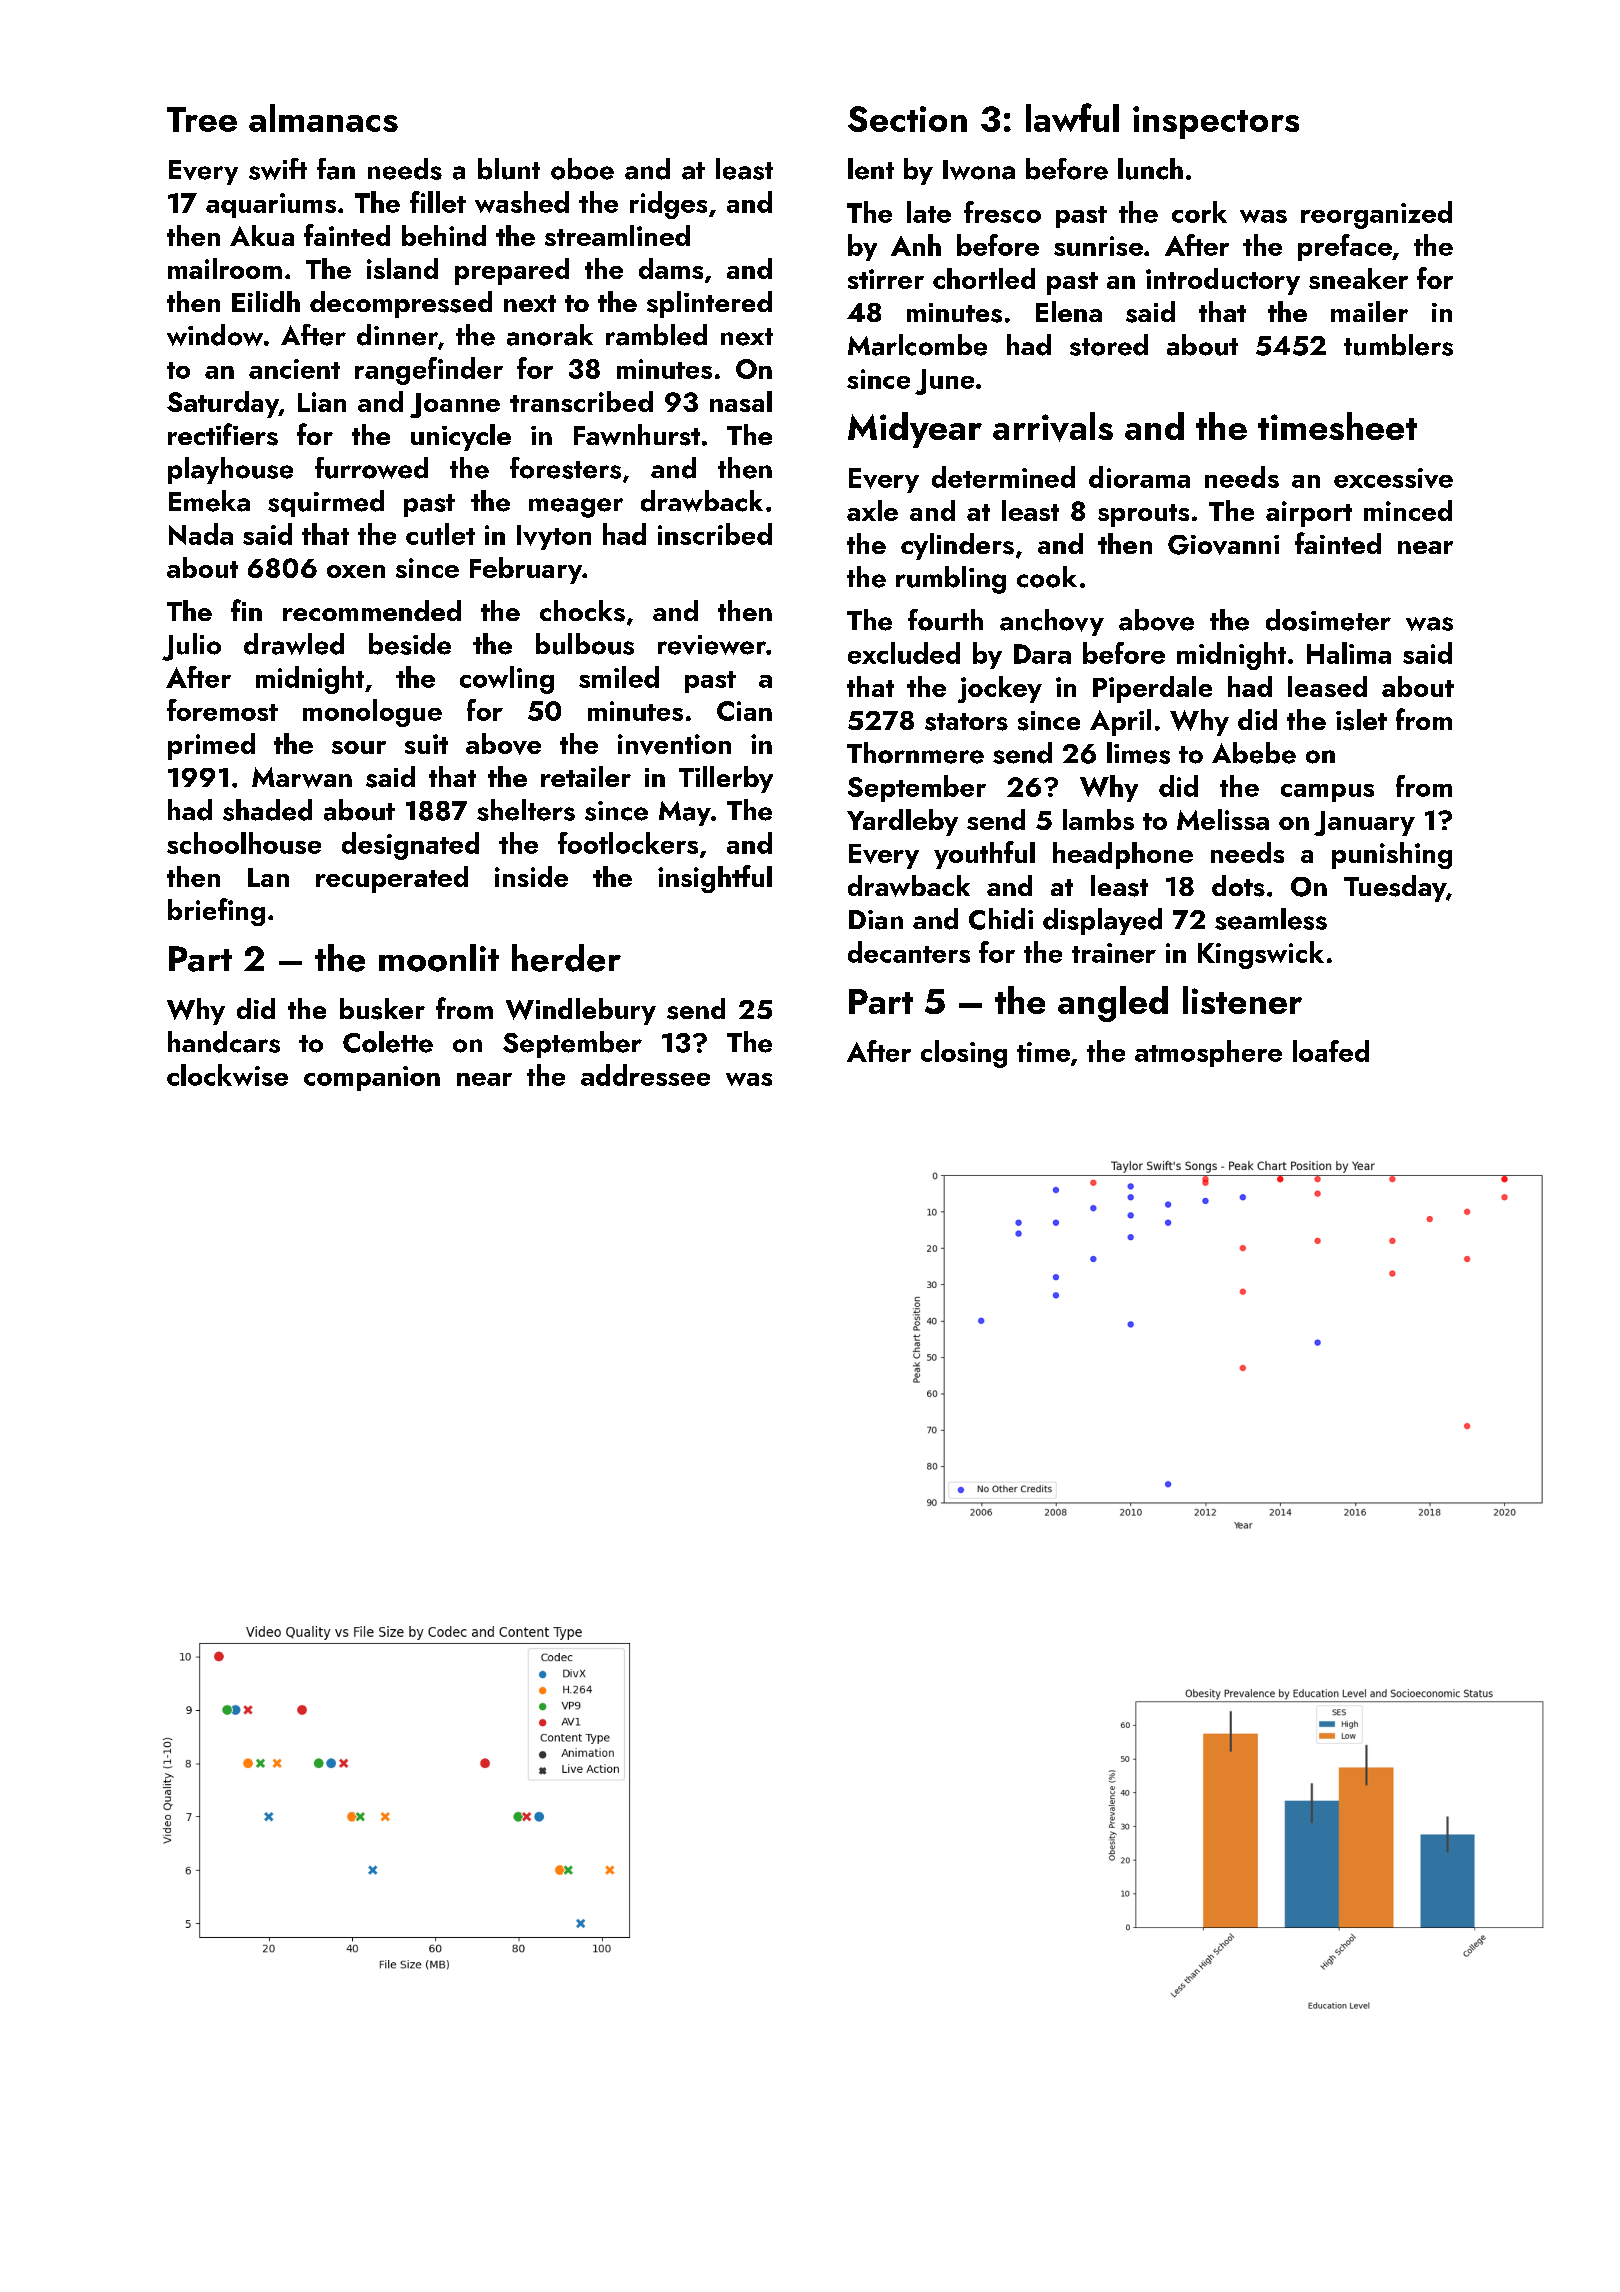 This screenshot has width=1620, height=2292. I want to click on reviewer, so click(712, 645).
